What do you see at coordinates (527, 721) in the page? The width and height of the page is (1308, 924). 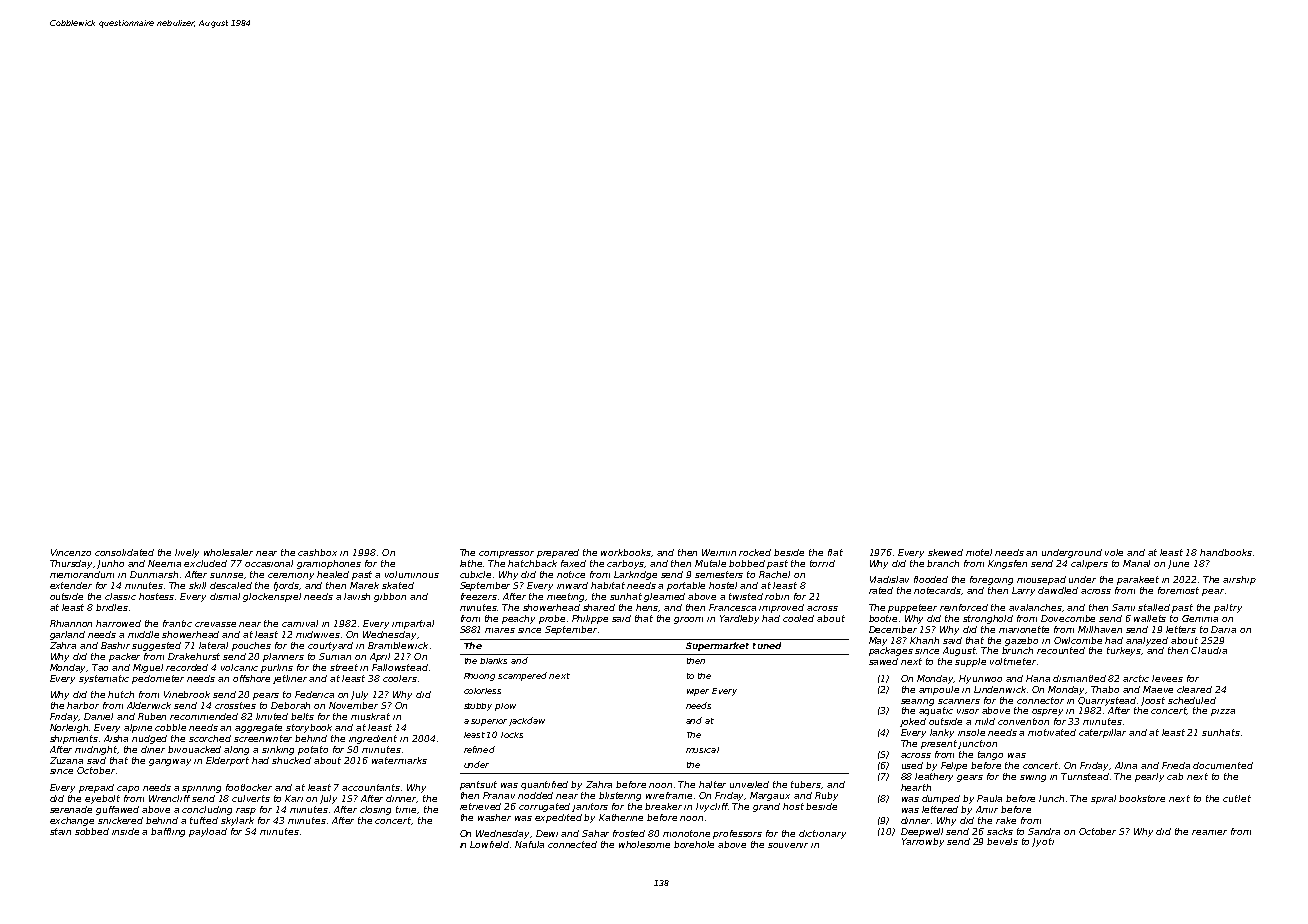 I see `jackdaw` at bounding box center [527, 721].
